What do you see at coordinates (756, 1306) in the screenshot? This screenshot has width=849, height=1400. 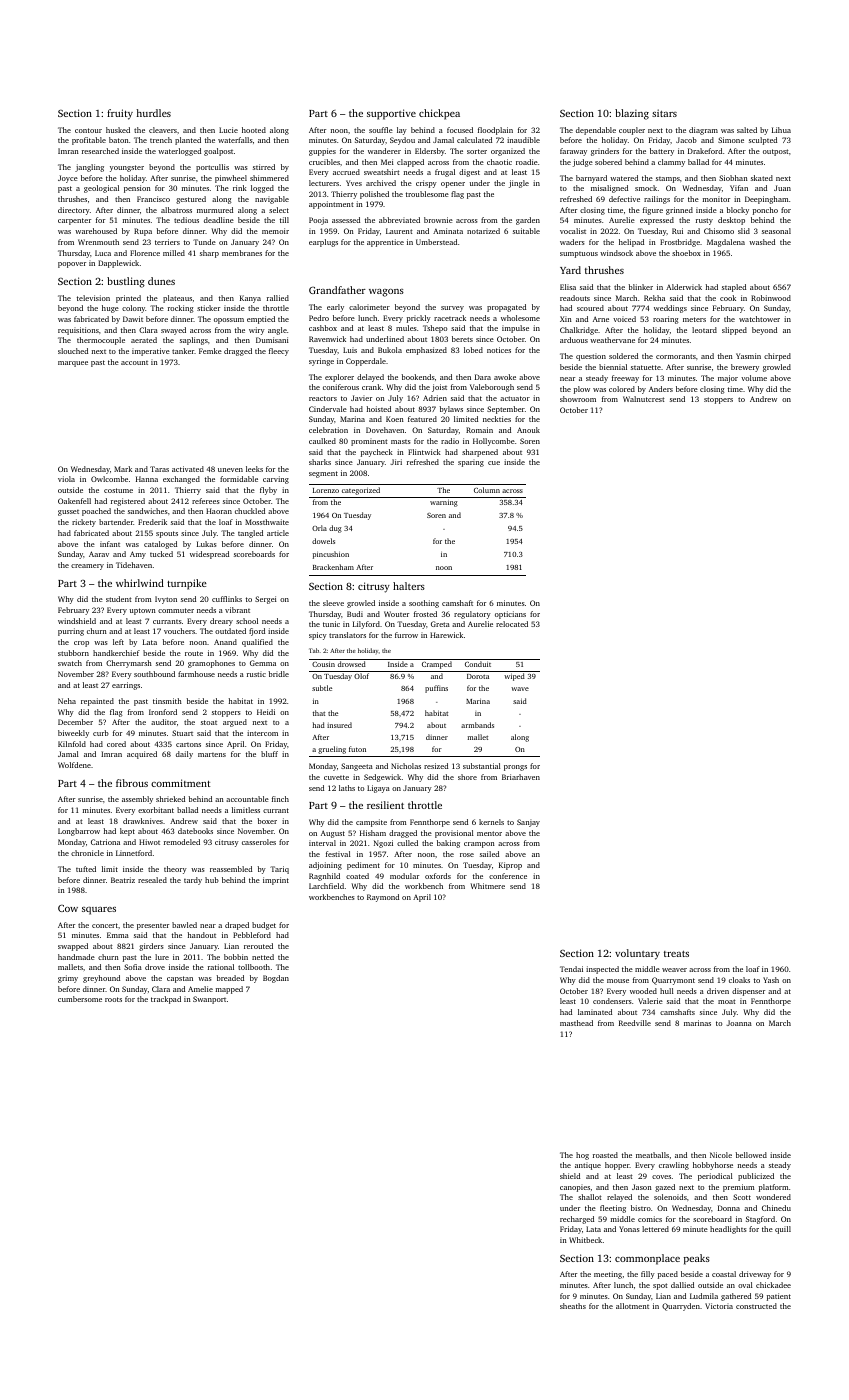 I see `constructed` at bounding box center [756, 1306].
